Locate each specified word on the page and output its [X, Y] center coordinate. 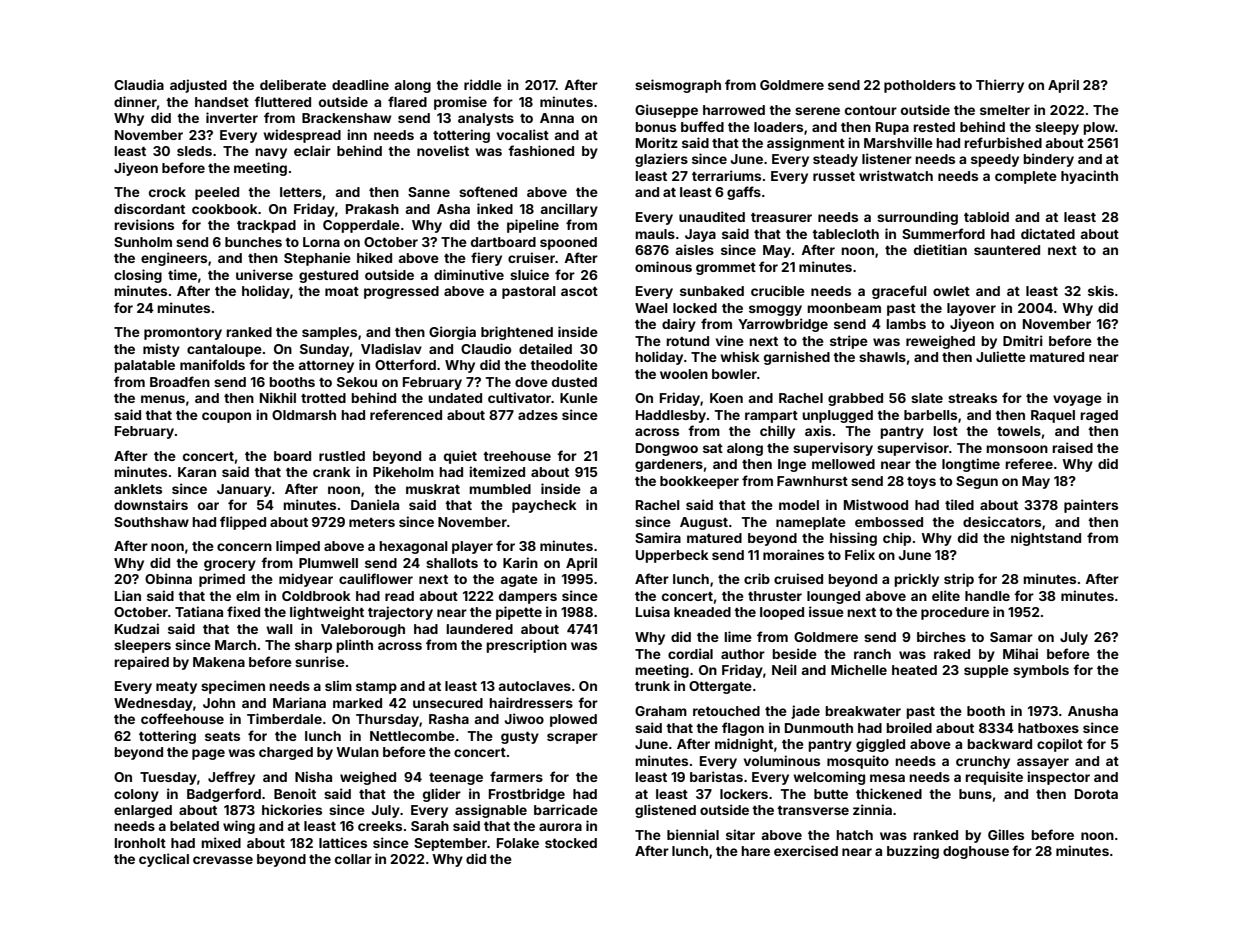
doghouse [976, 852]
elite [946, 595]
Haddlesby [671, 416]
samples [329, 333]
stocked [571, 843]
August [704, 523]
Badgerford [224, 795]
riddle [483, 84]
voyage [1077, 400]
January [244, 490]
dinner [135, 101]
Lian [128, 595]
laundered [479, 629]
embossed [889, 522]
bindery [1048, 160]
